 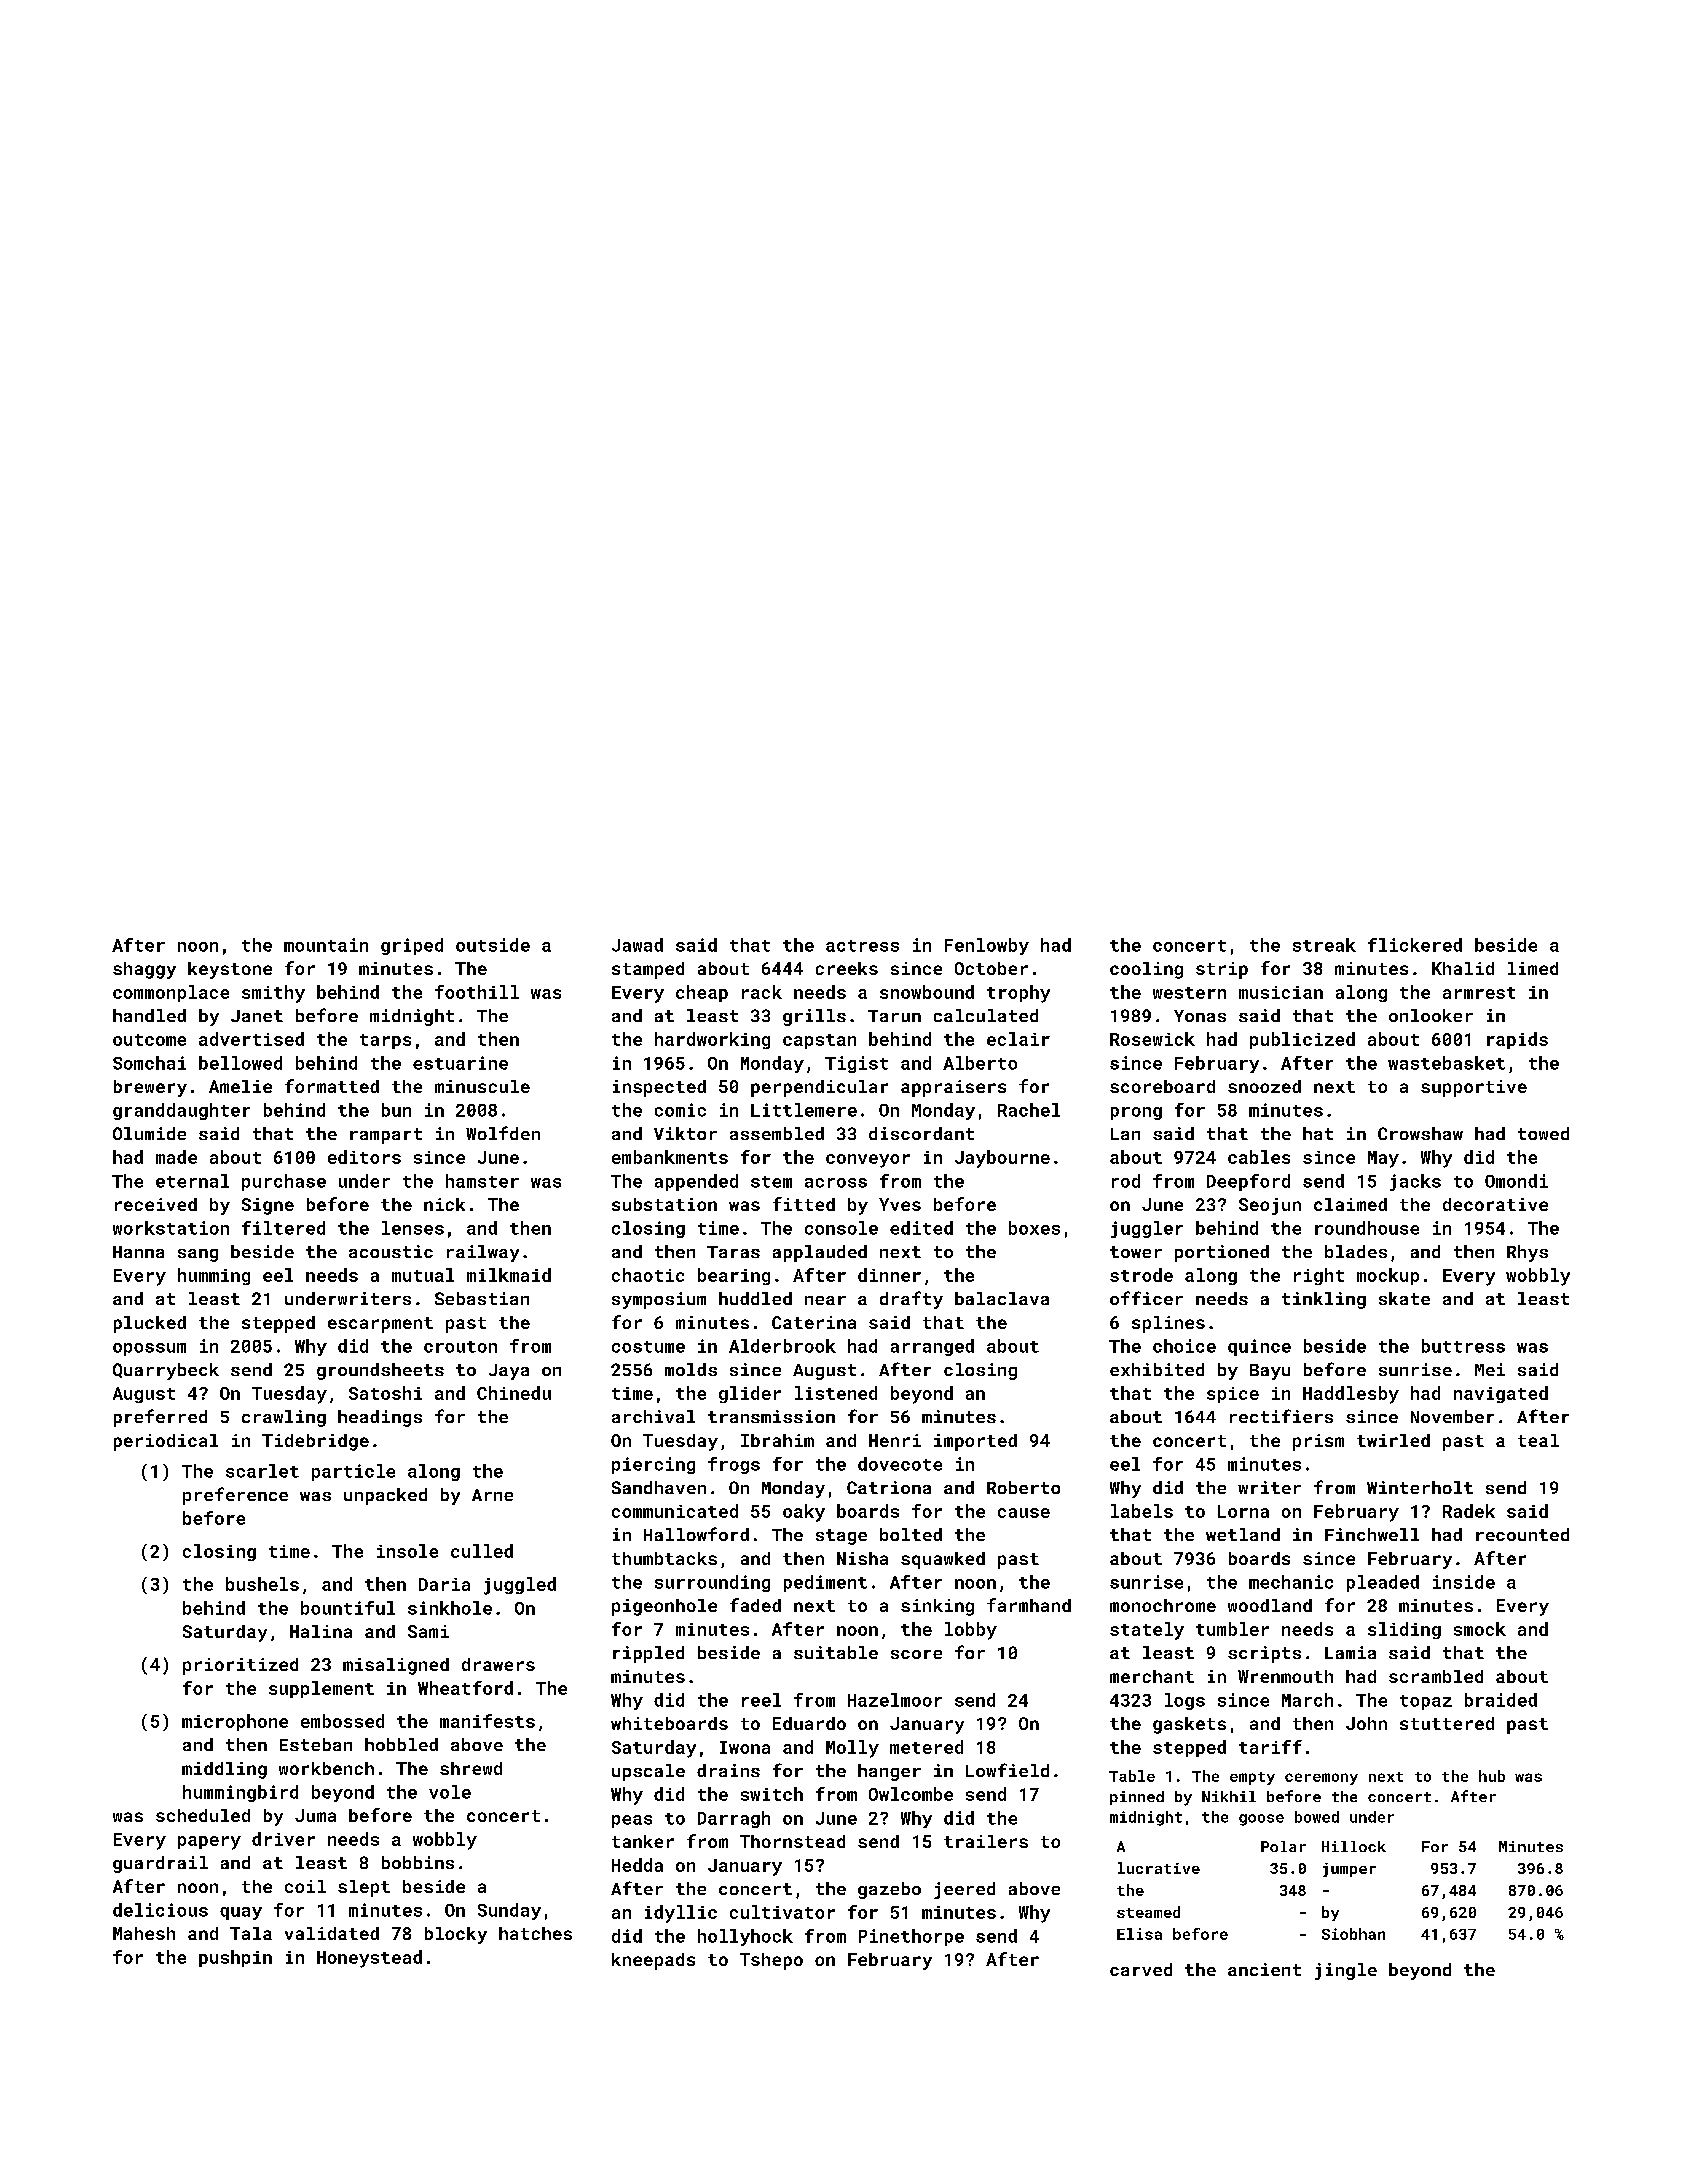 I want to click on misaligned, so click(x=396, y=1666).
